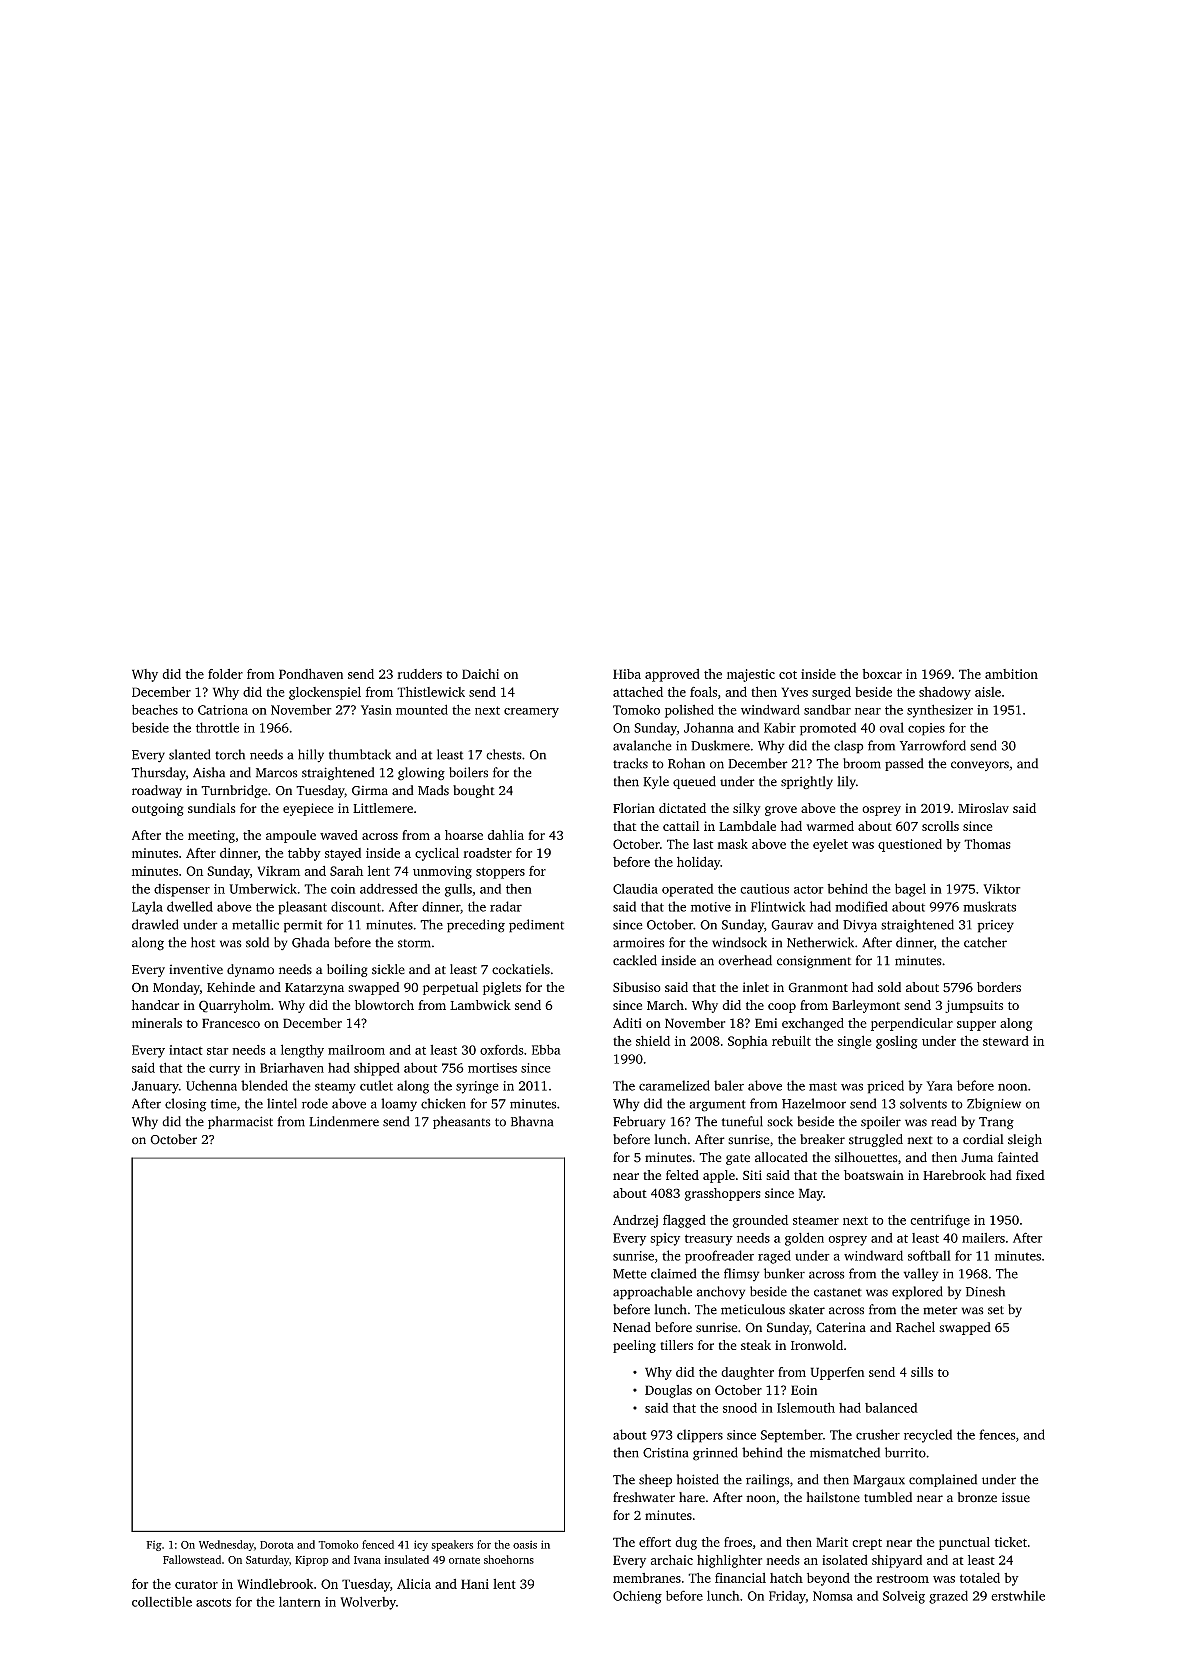 The height and width of the image is (1666, 1178). I want to click on single, so click(854, 1042).
